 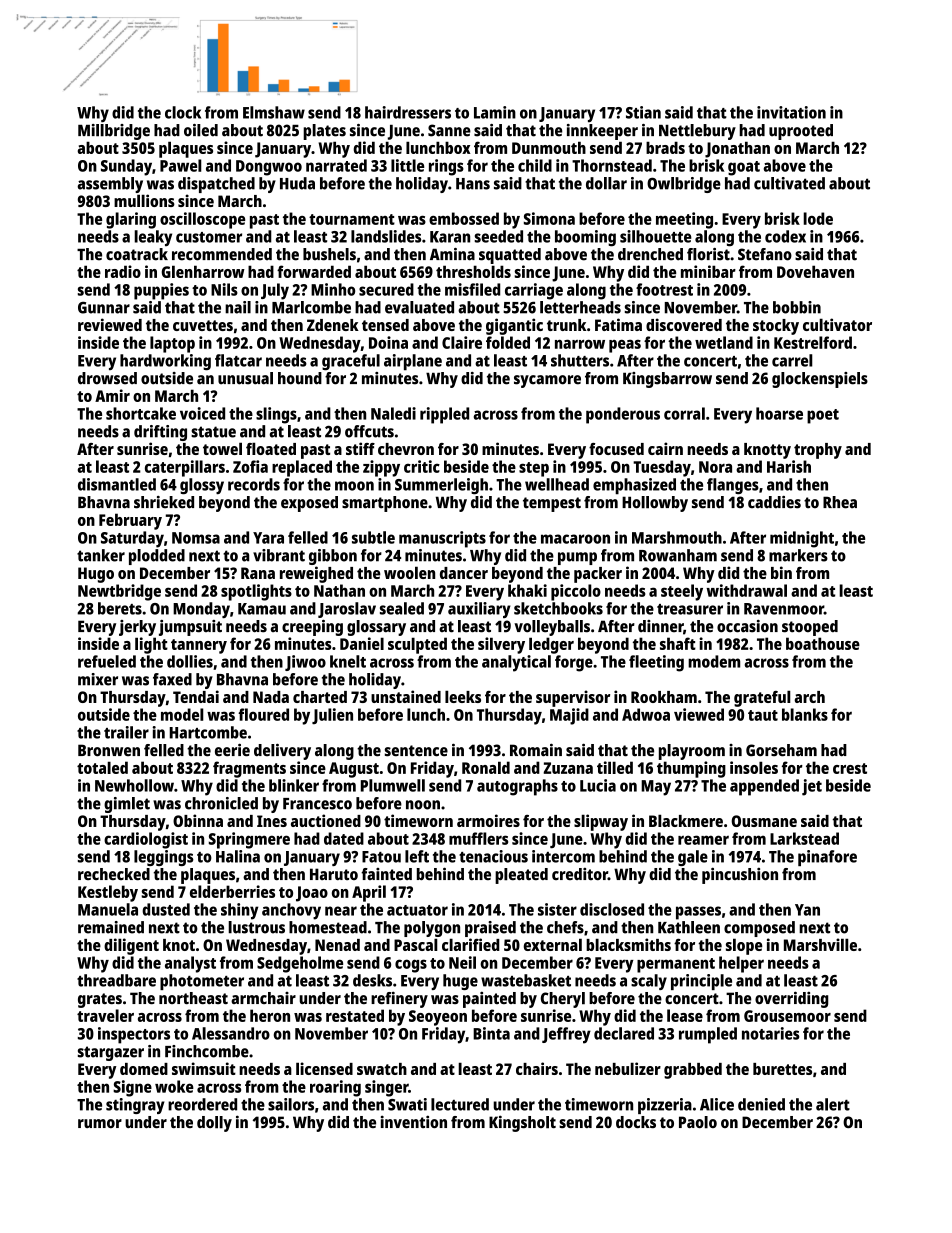 What do you see at coordinates (643, 112) in the screenshot?
I see `Stian` at bounding box center [643, 112].
